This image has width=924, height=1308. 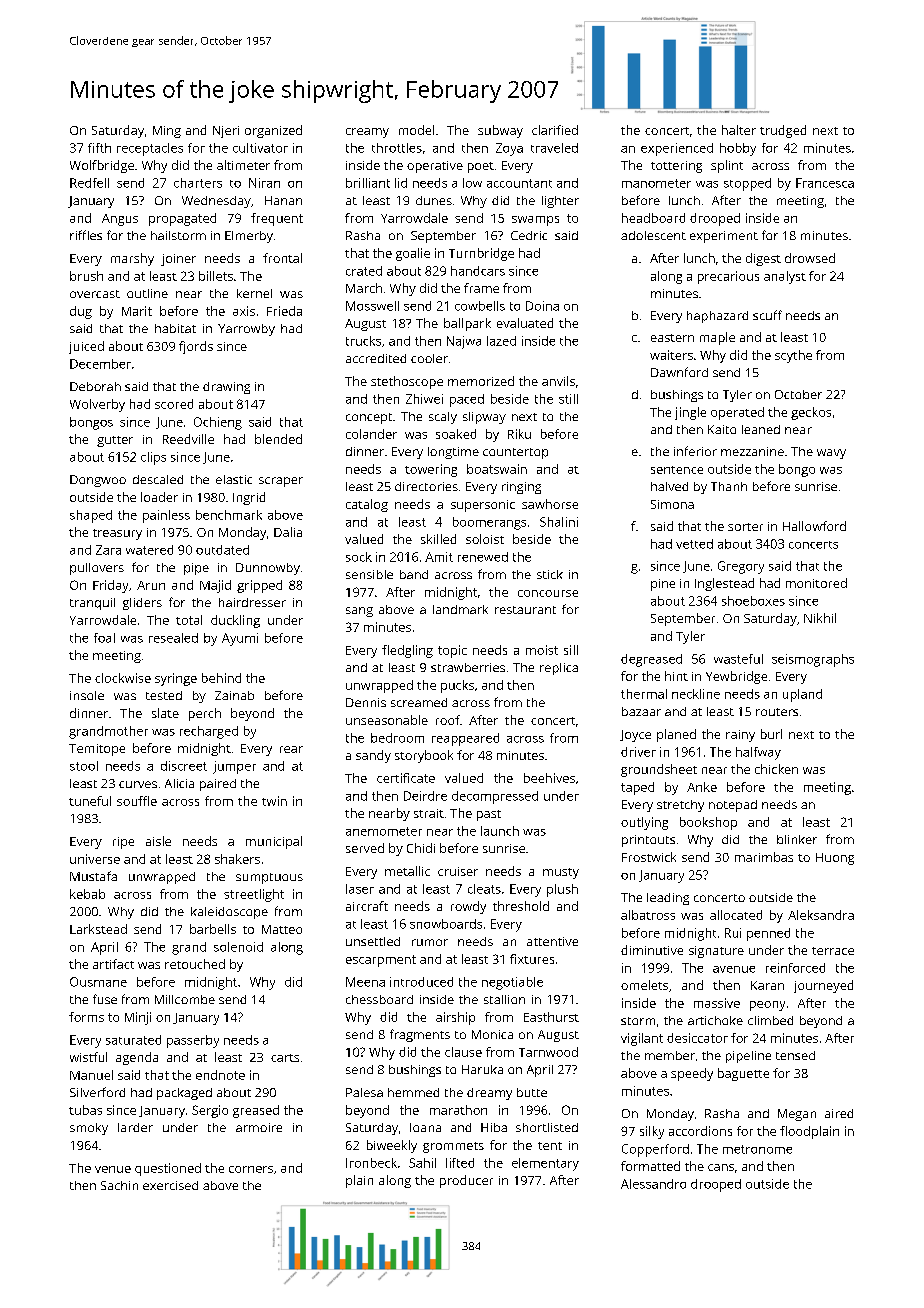 What do you see at coordinates (91, 1075) in the image?
I see `Manuel` at bounding box center [91, 1075].
